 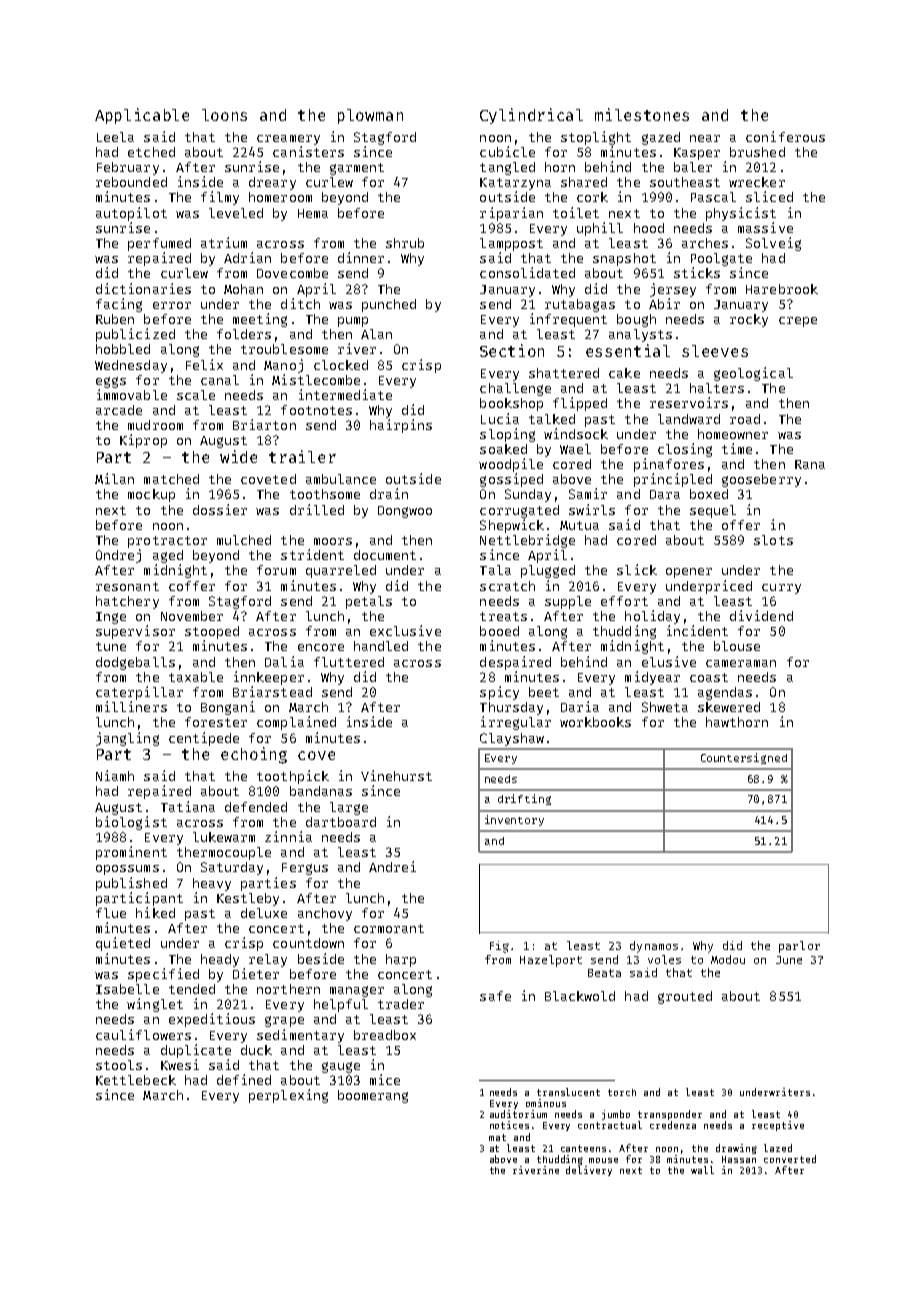 What do you see at coordinates (405, 630) in the screenshot?
I see `exclusive` at bounding box center [405, 630].
